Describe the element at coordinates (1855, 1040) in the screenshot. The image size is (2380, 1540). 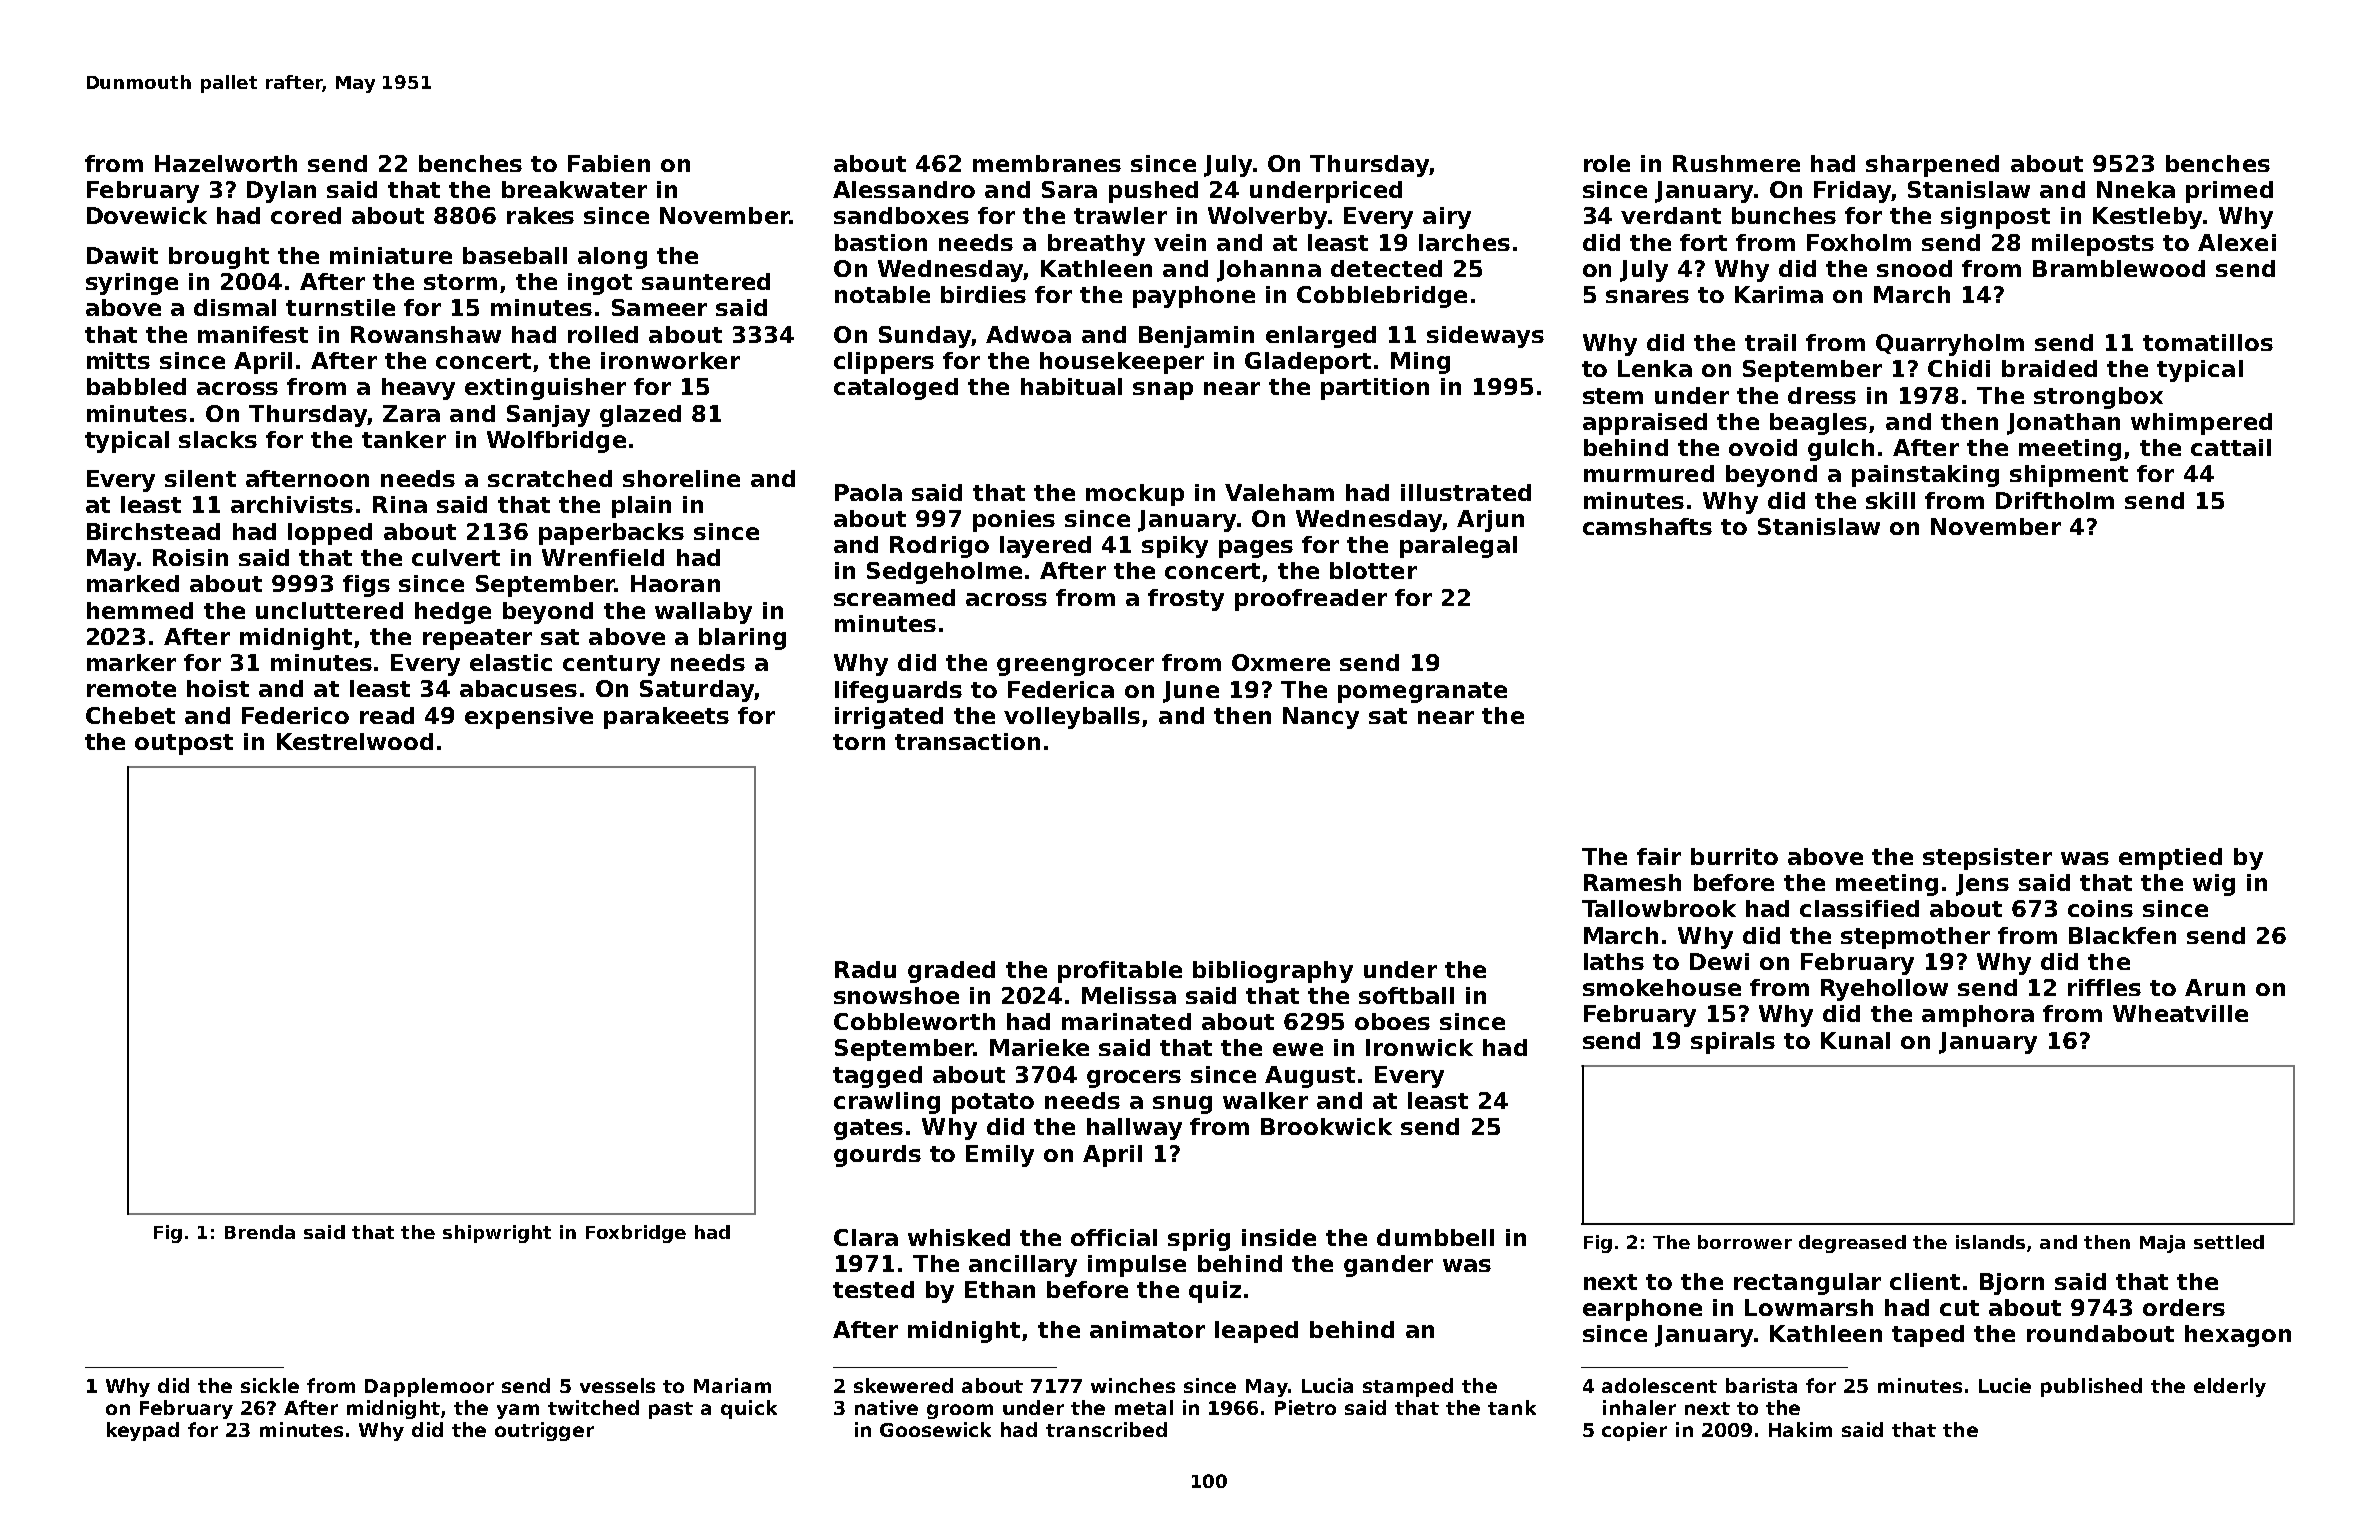
I see `Kunal` at that location.
